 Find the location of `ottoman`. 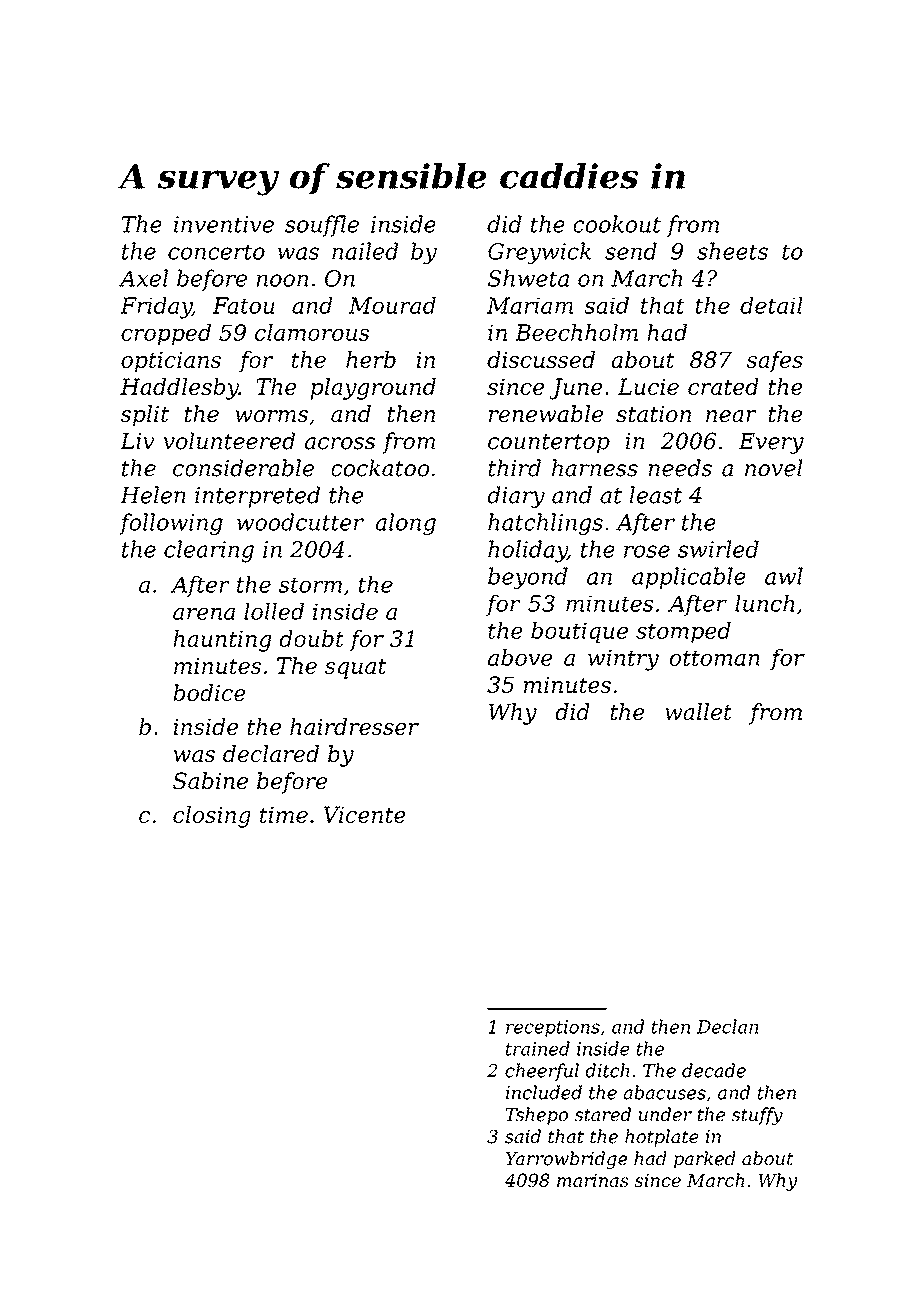

ottoman is located at coordinates (715, 658).
